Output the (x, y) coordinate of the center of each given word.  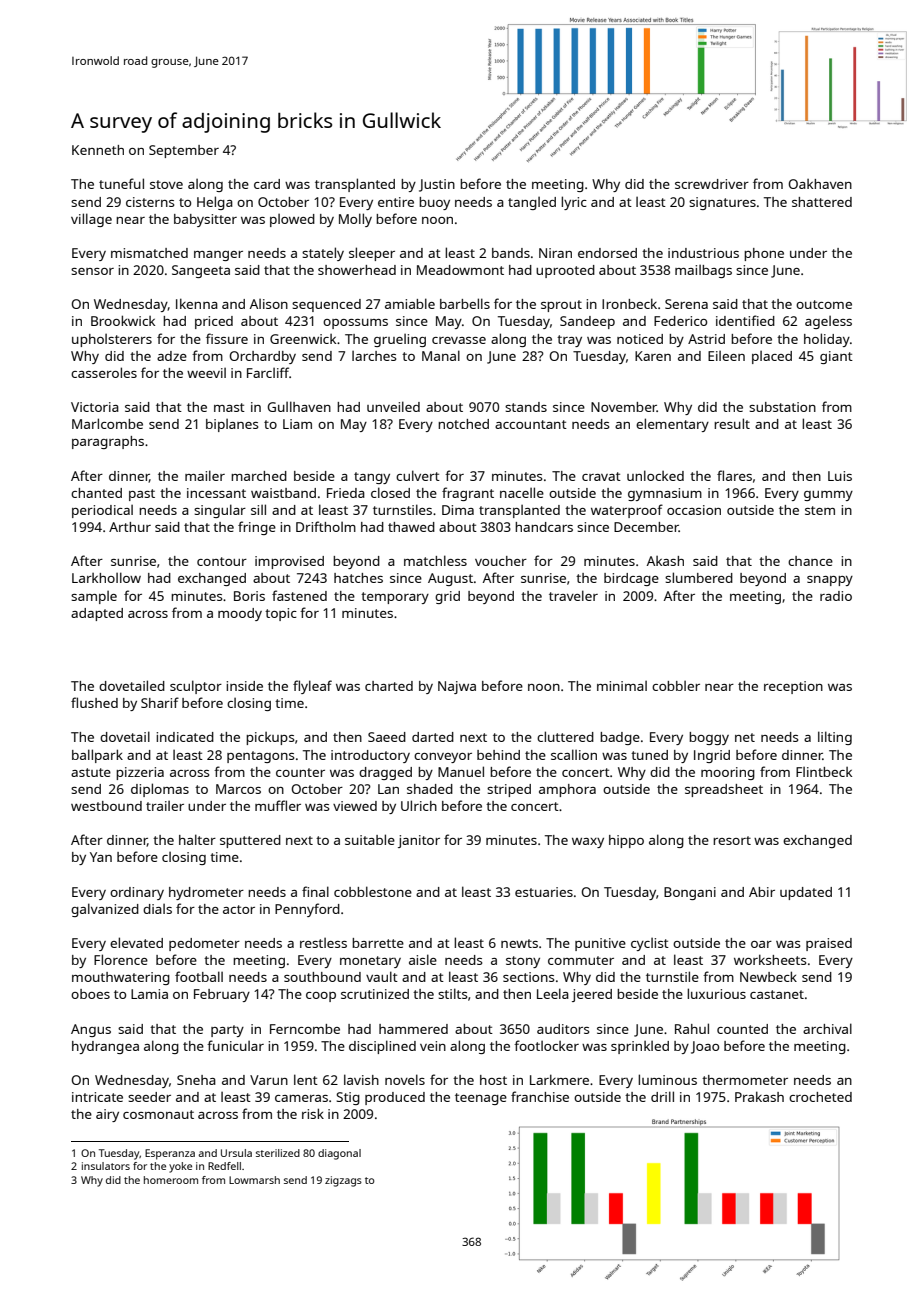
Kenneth (98, 150)
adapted (97, 614)
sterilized (278, 1153)
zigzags (343, 1181)
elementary (672, 425)
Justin (437, 185)
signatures (722, 203)
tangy (372, 478)
